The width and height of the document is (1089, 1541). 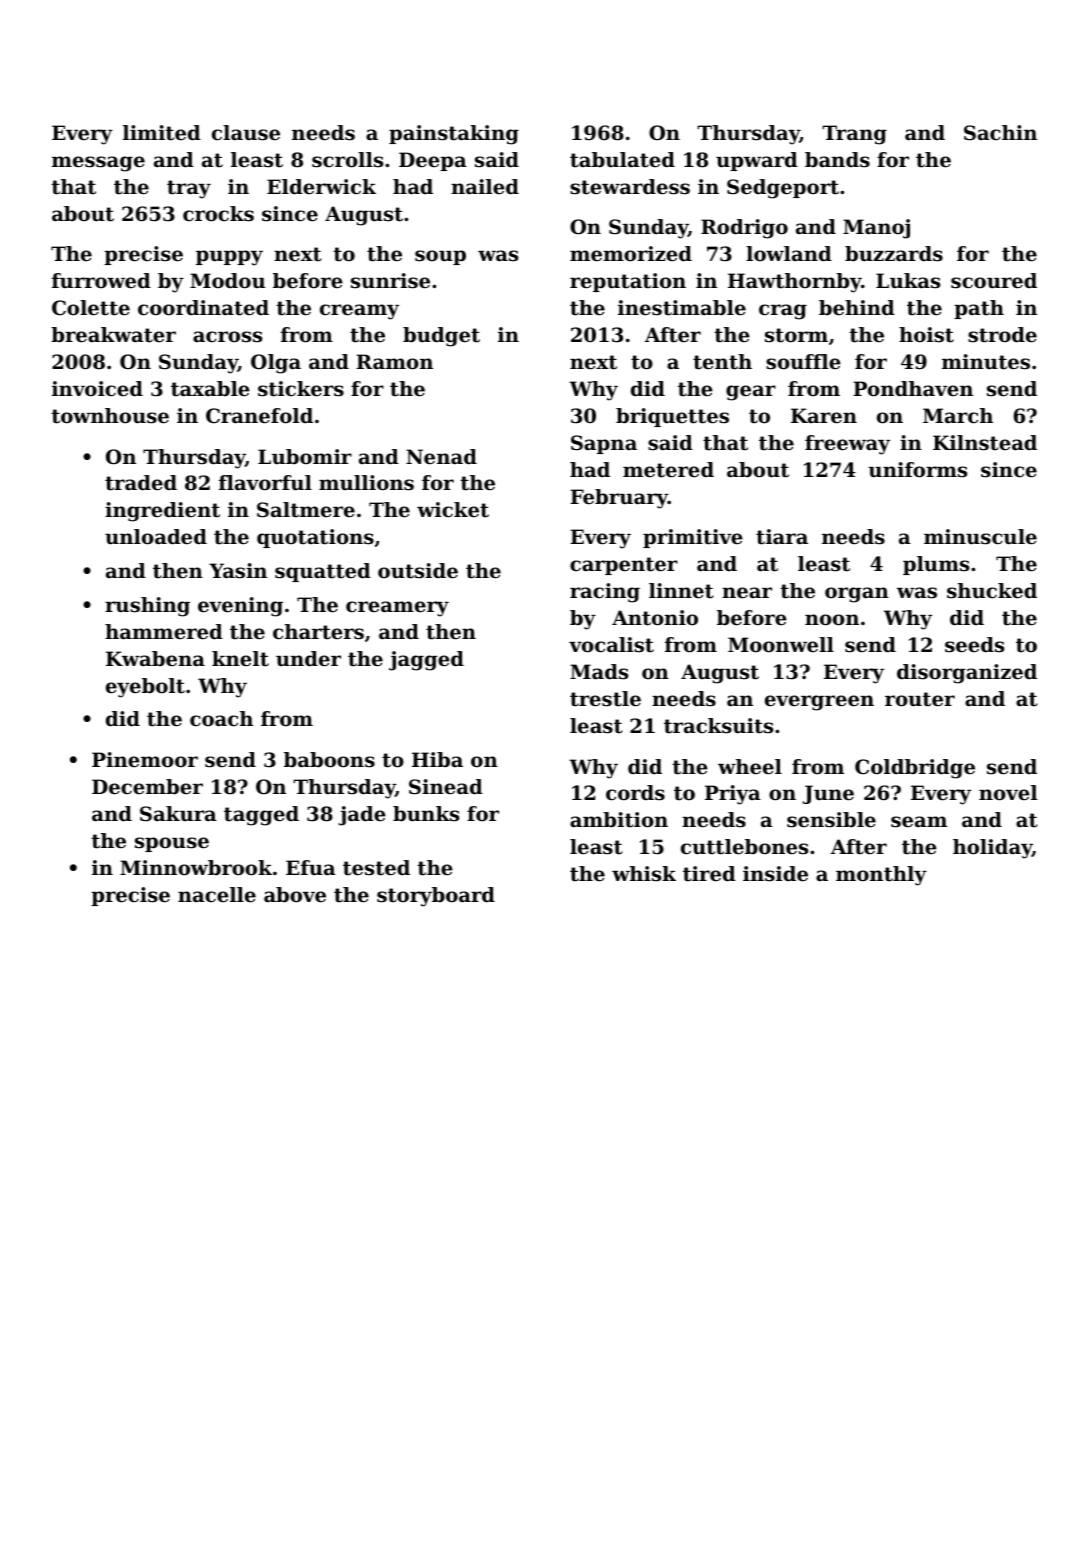 I want to click on quotations, so click(x=315, y=538).
